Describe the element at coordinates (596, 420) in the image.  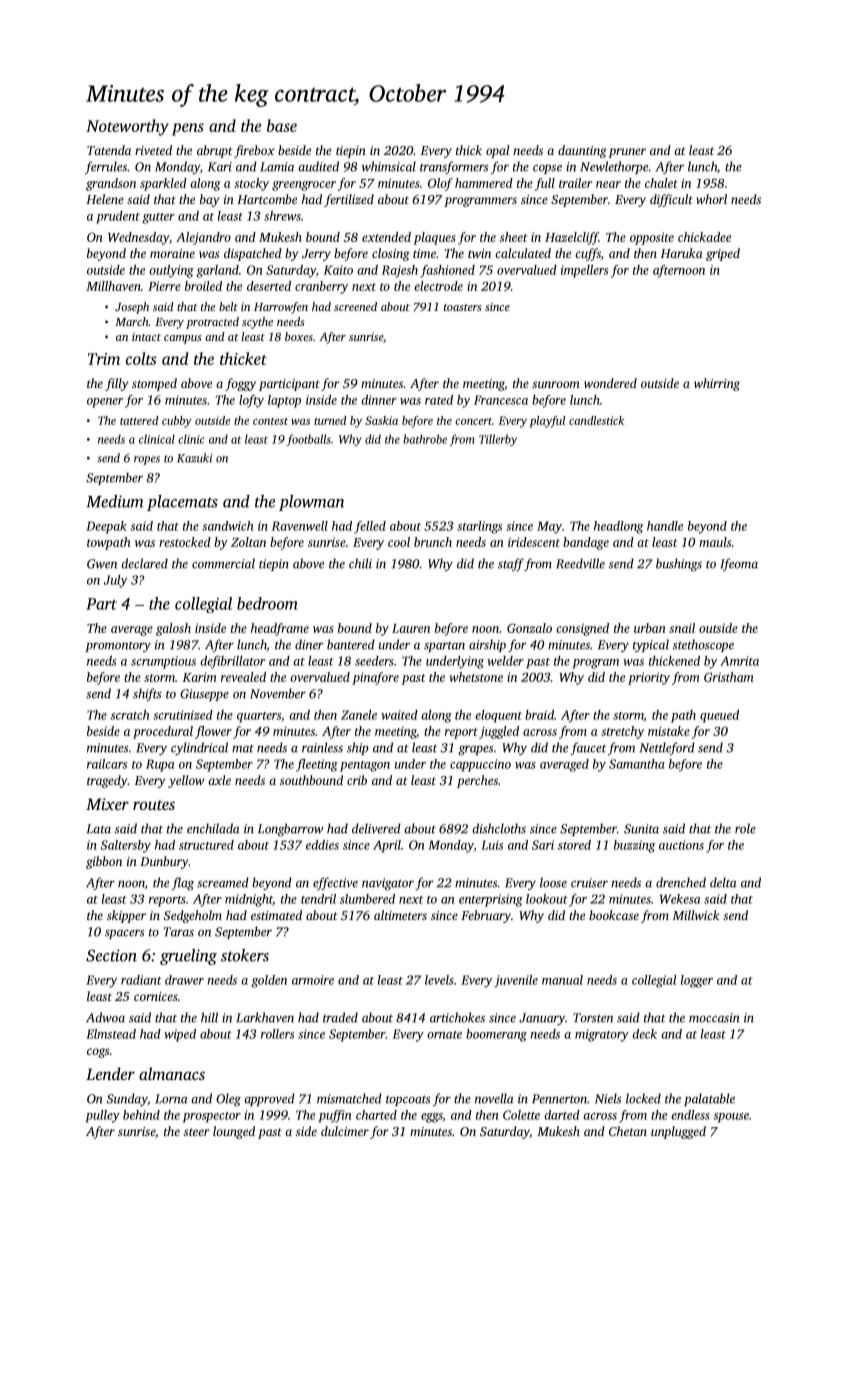
I see `candlestick` at that location.
